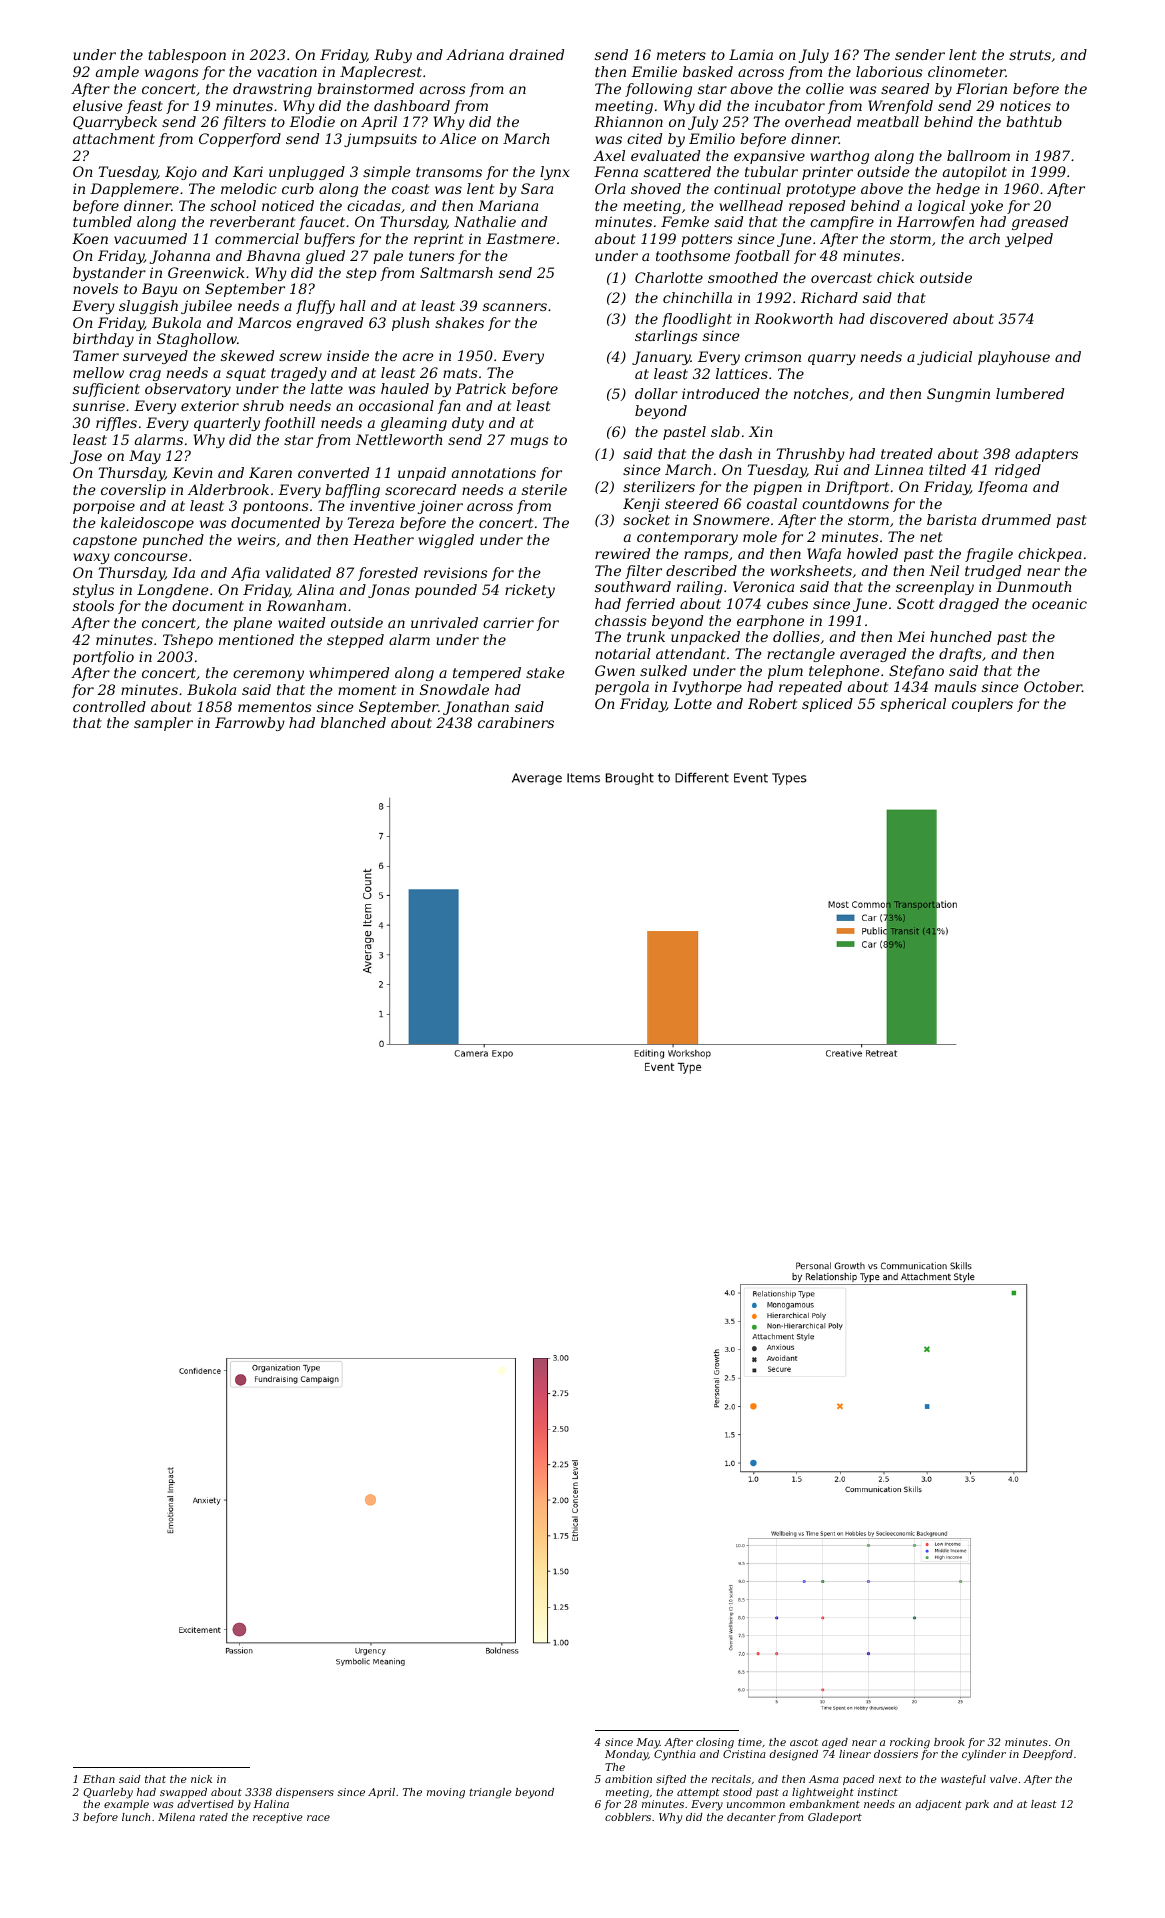  I want to click on Adriana, so click(475, 54).
